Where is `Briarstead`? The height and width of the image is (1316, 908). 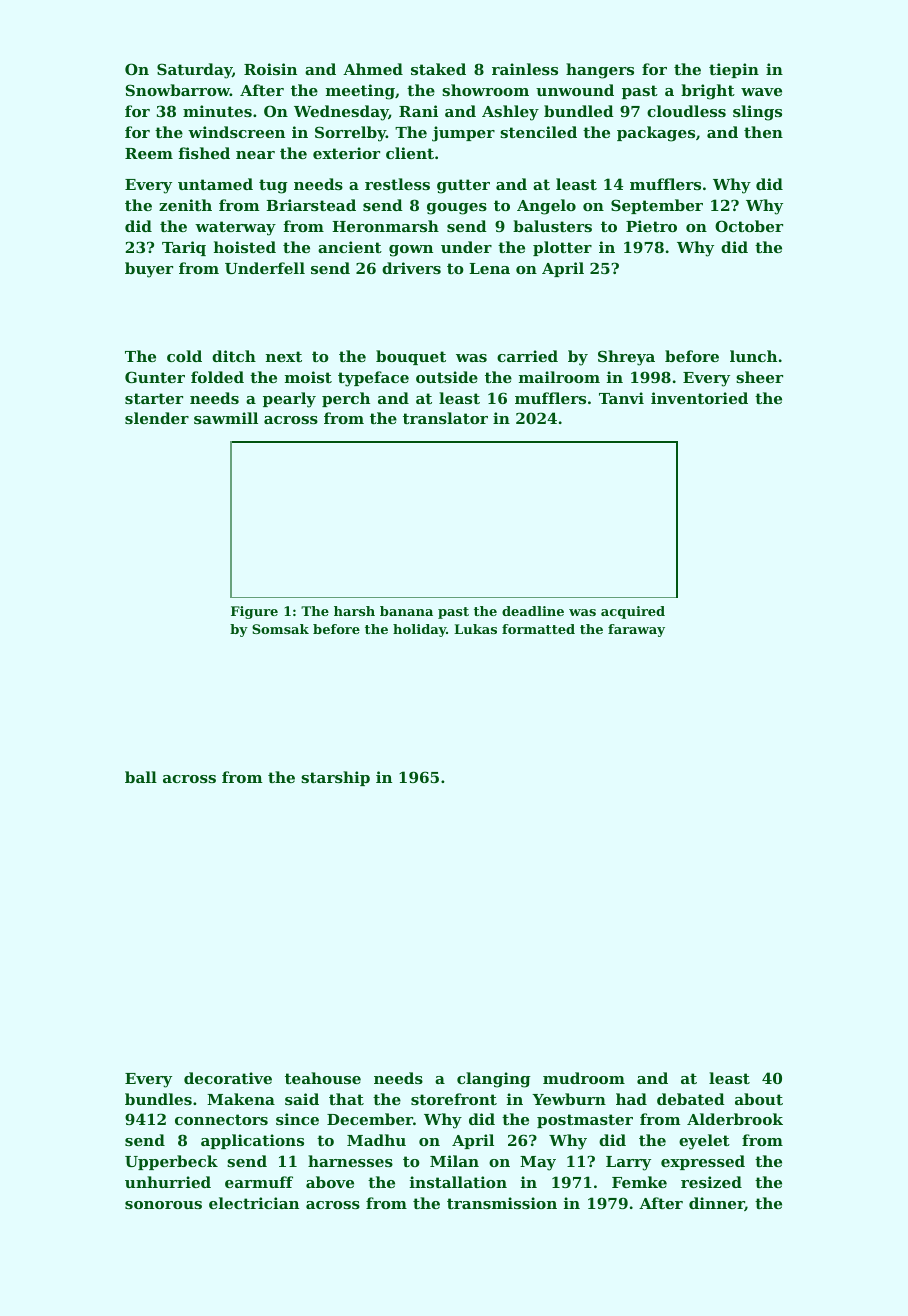
Briarstead is located at coordinates (311, 205).
